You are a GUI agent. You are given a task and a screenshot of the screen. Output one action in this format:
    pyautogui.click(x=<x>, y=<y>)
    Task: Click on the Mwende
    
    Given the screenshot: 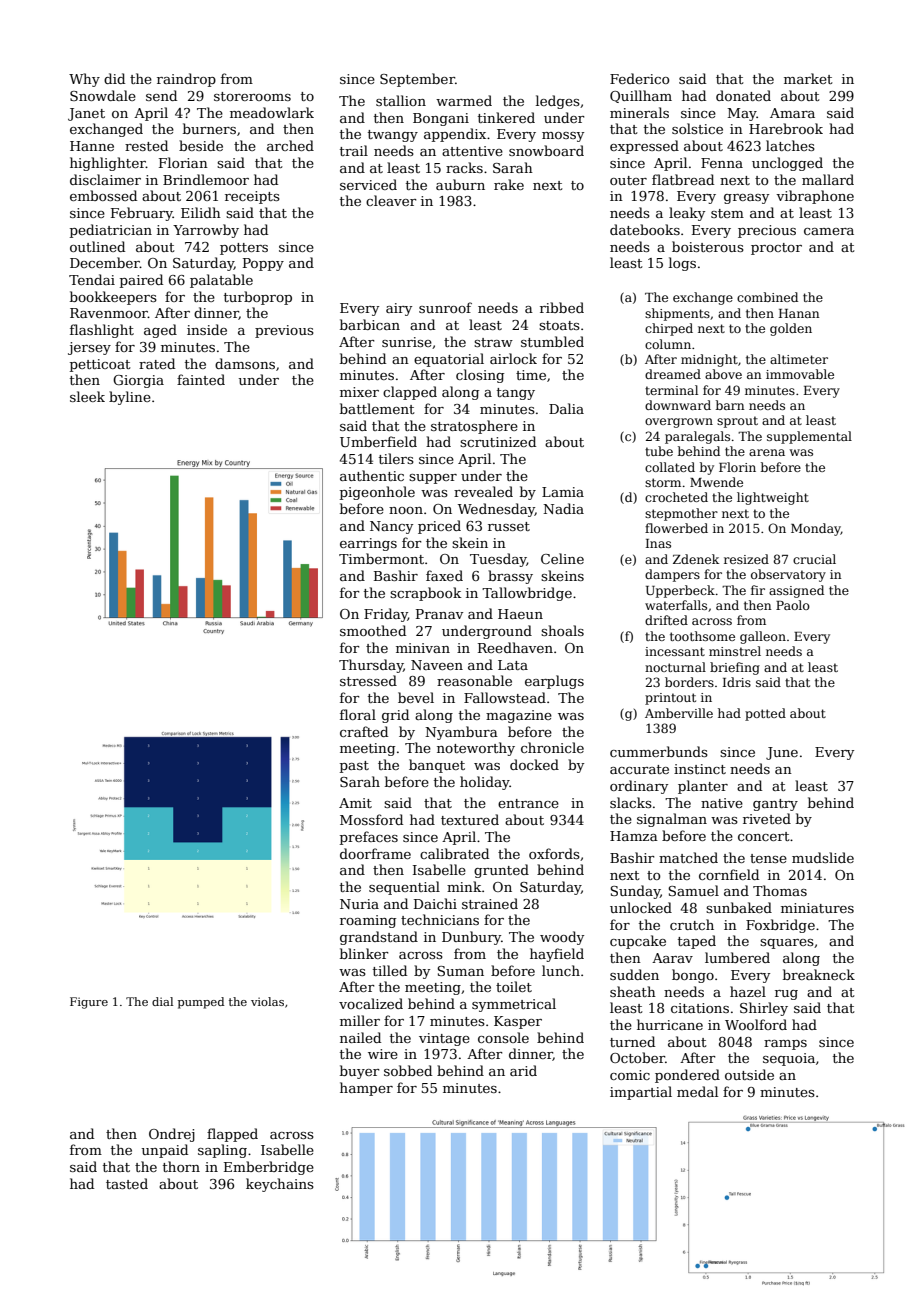 What is the action you would take?
    pyautogui.click(x=716, y=482)
